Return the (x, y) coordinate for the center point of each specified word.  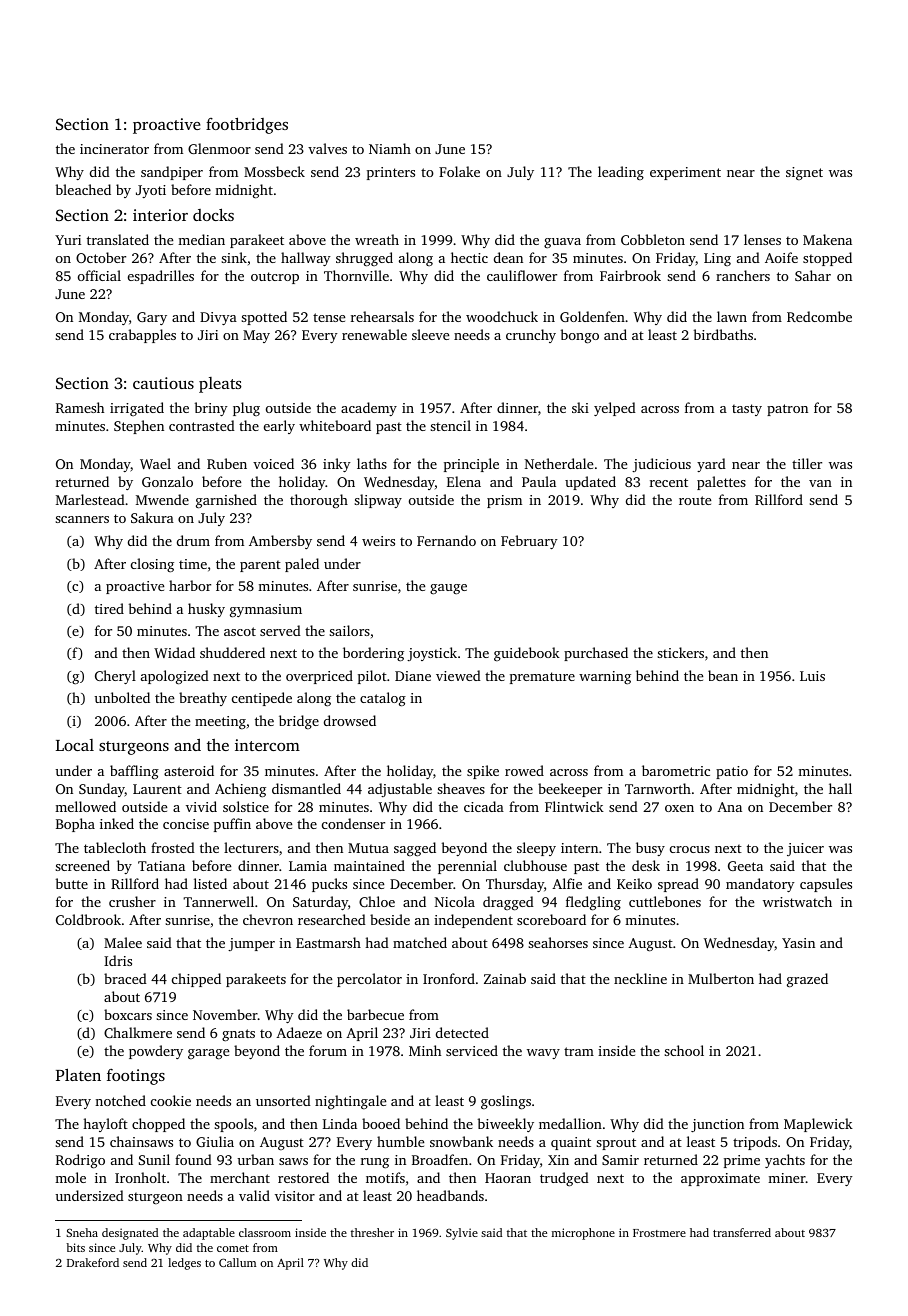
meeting (220, 722)
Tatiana (161, 866)
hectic (469, 257)
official (99, 275)
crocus (690, 849)
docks (213, 214)
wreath (377, 239)
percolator (369, 980)
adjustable (400, 790)
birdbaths (723, 334)
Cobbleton (653, 239)
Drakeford (93, 1262)
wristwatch (797, 901)
